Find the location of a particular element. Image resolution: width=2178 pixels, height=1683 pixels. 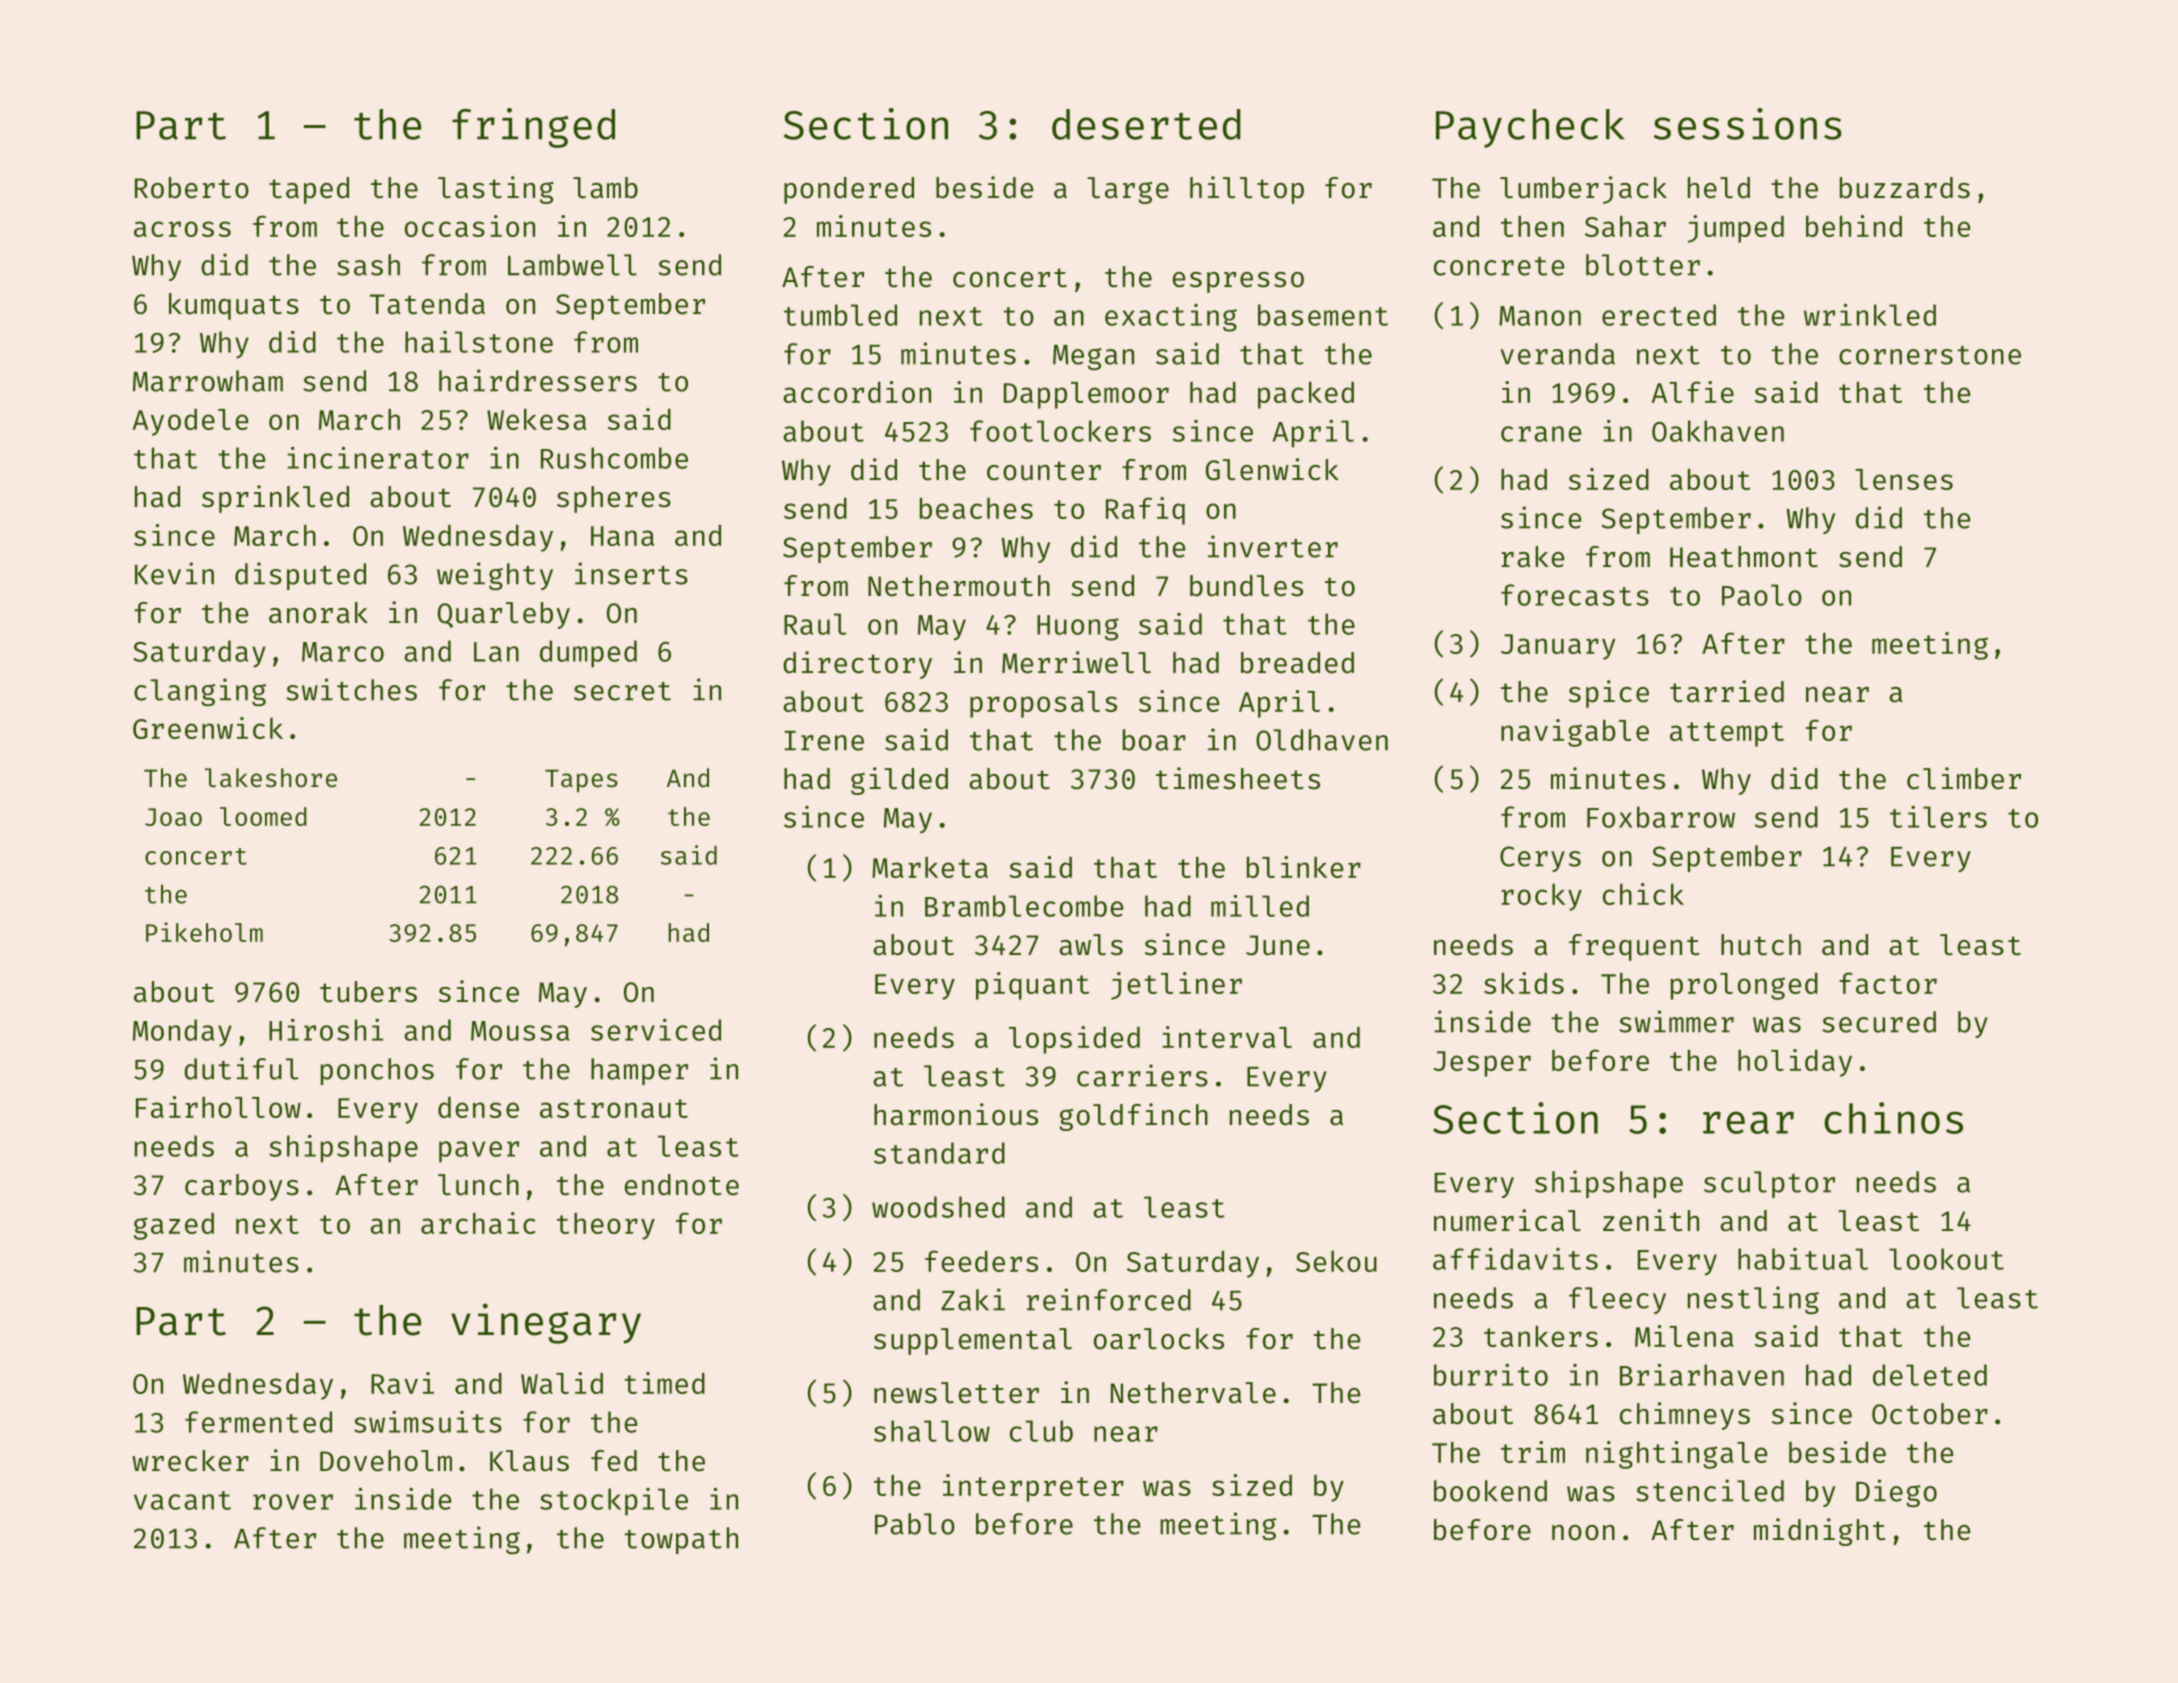

jetliner is located at coordinates (1176, 986).
